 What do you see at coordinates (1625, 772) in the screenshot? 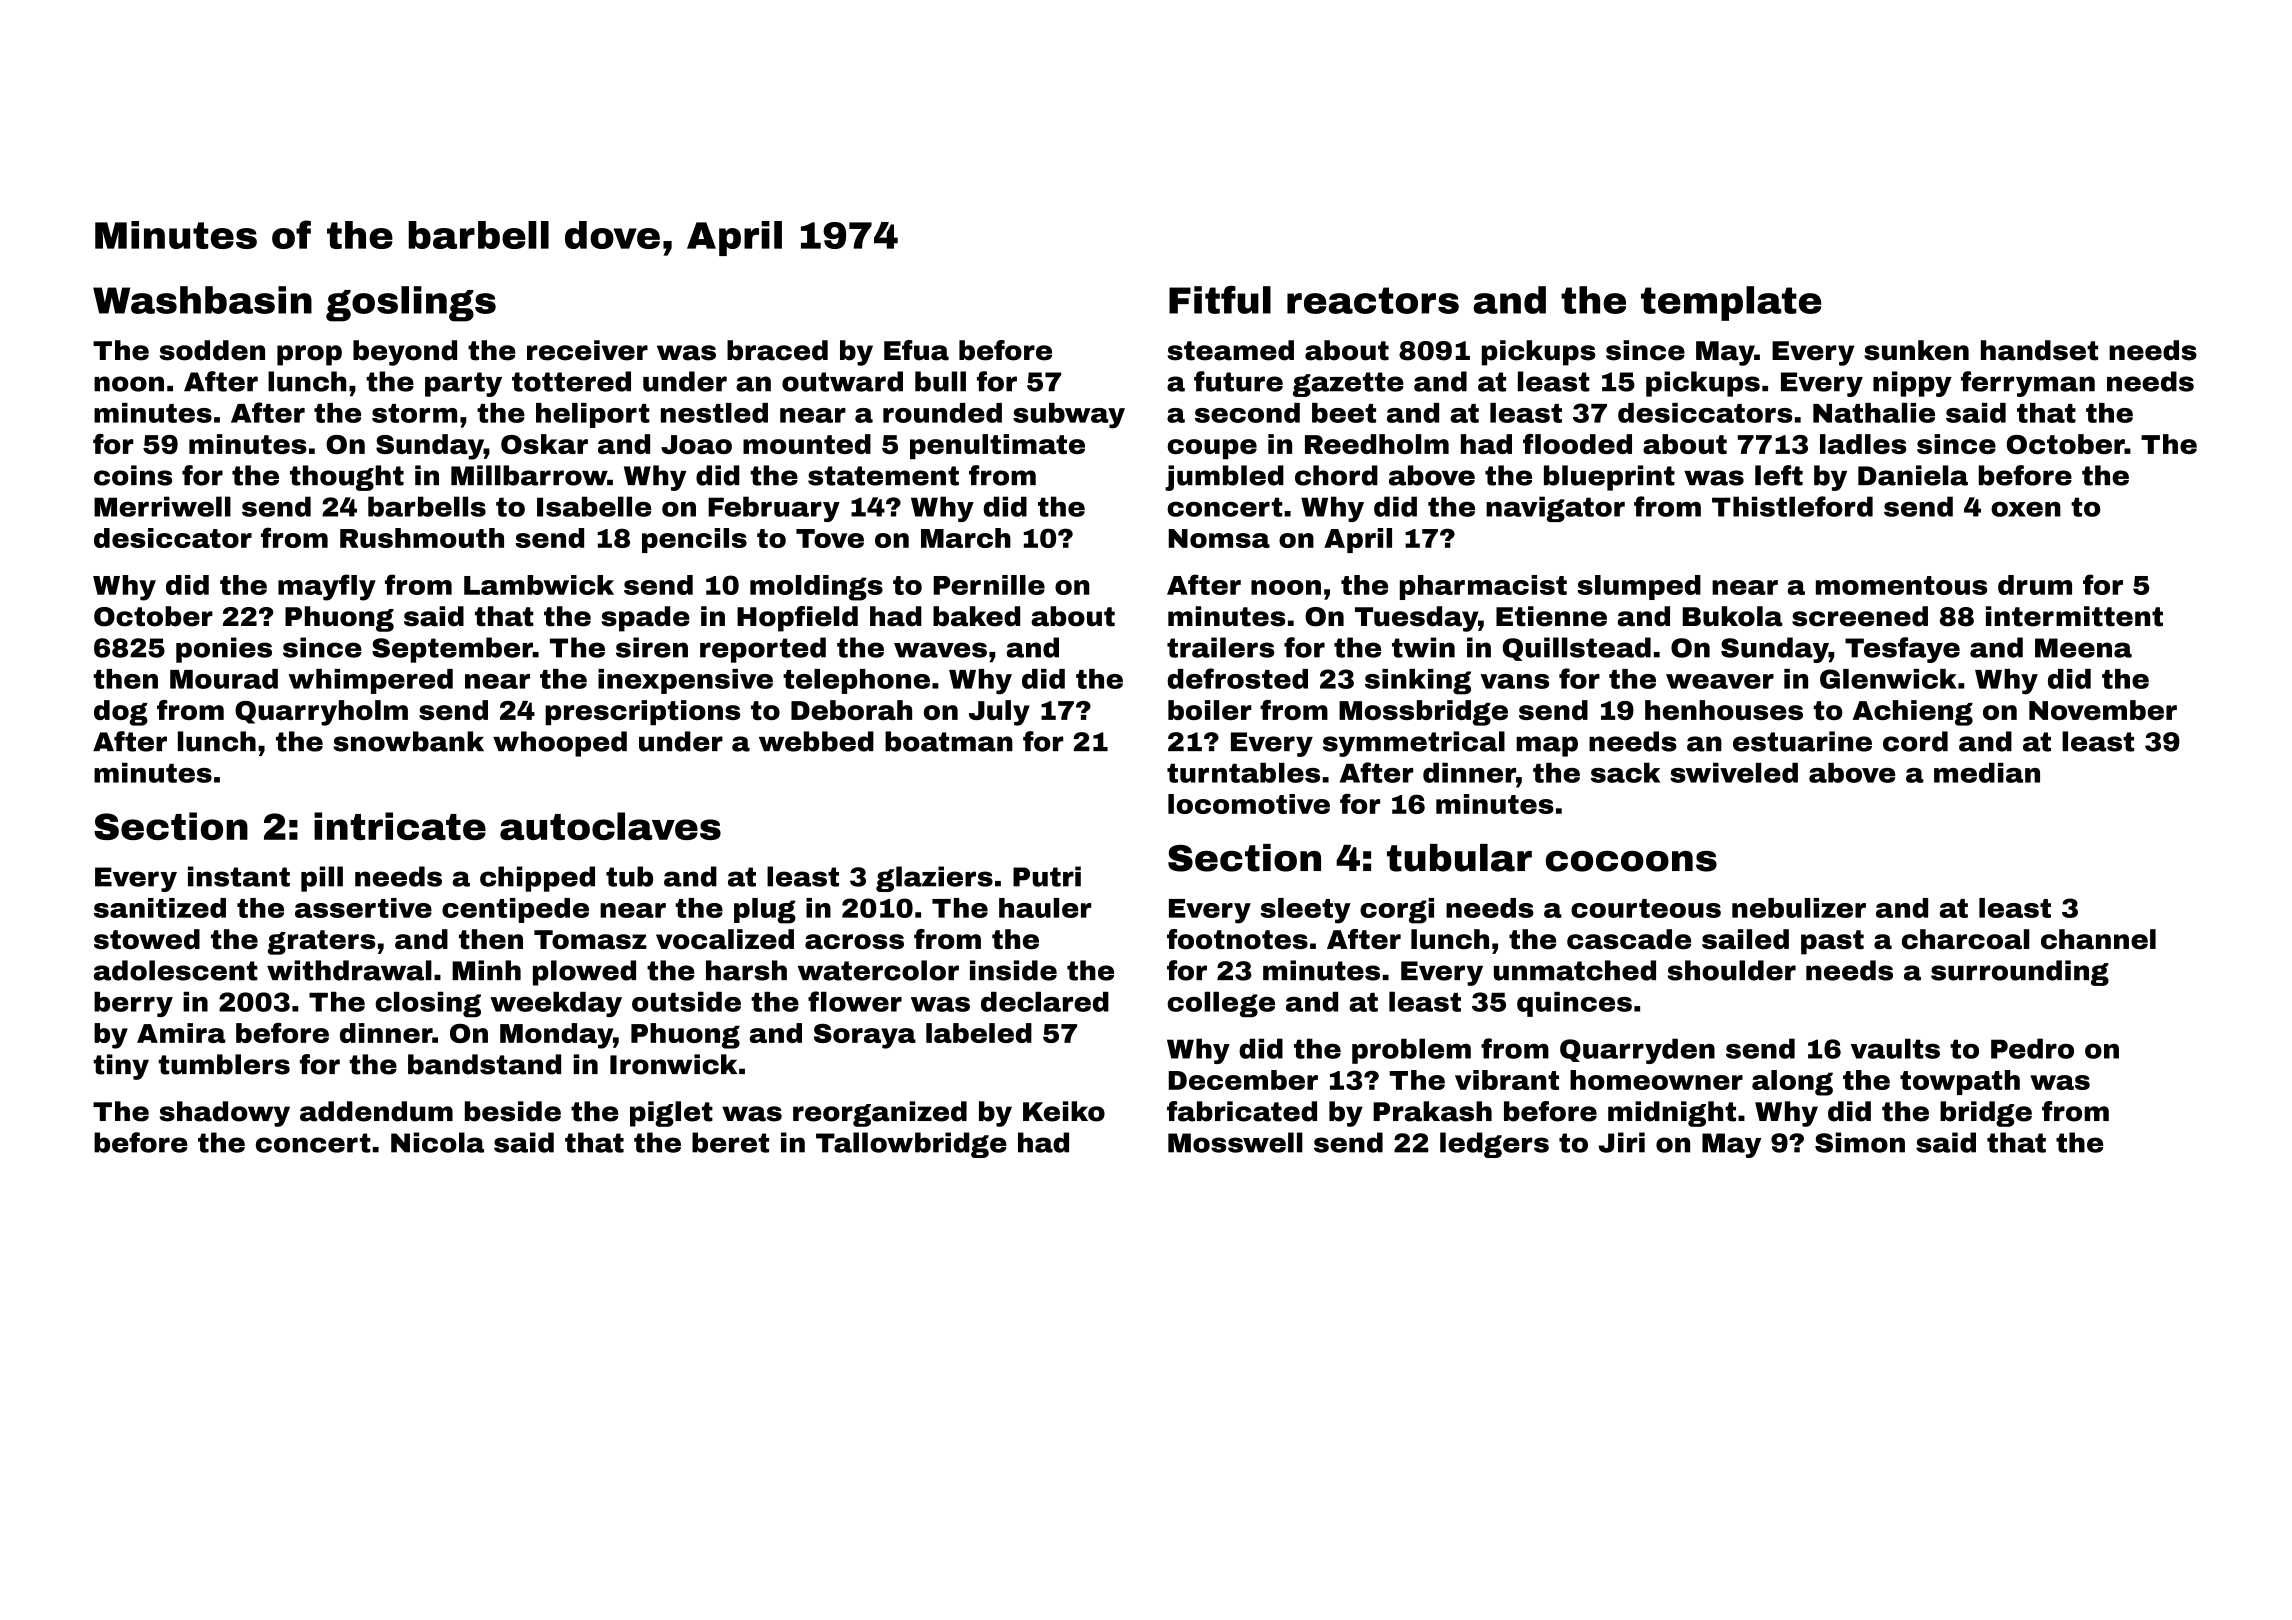
I see `sack` at bounding box center [1625, 772].
